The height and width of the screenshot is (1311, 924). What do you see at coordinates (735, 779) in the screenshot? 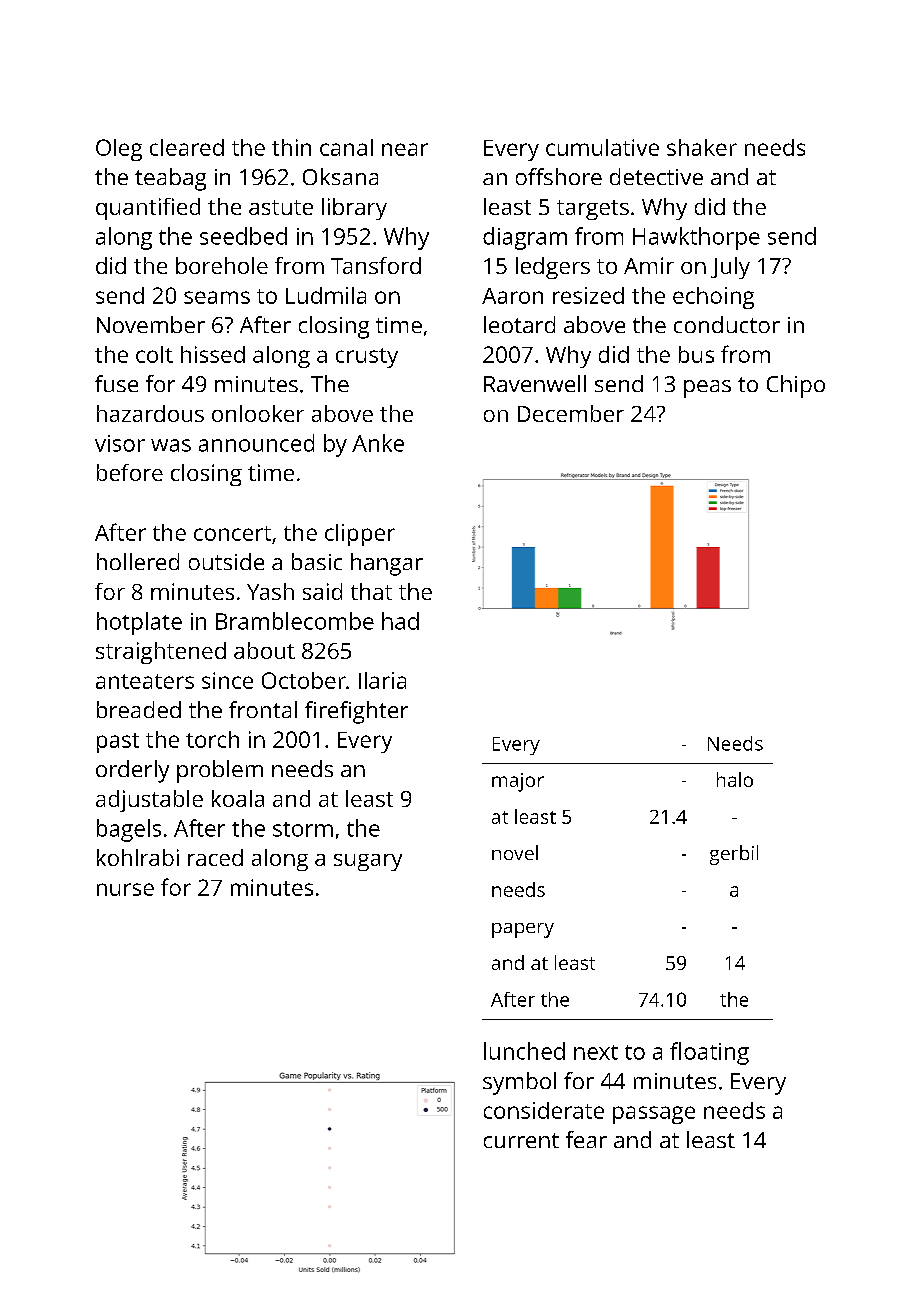
I see `halo` at bounding box center [735, 779].
